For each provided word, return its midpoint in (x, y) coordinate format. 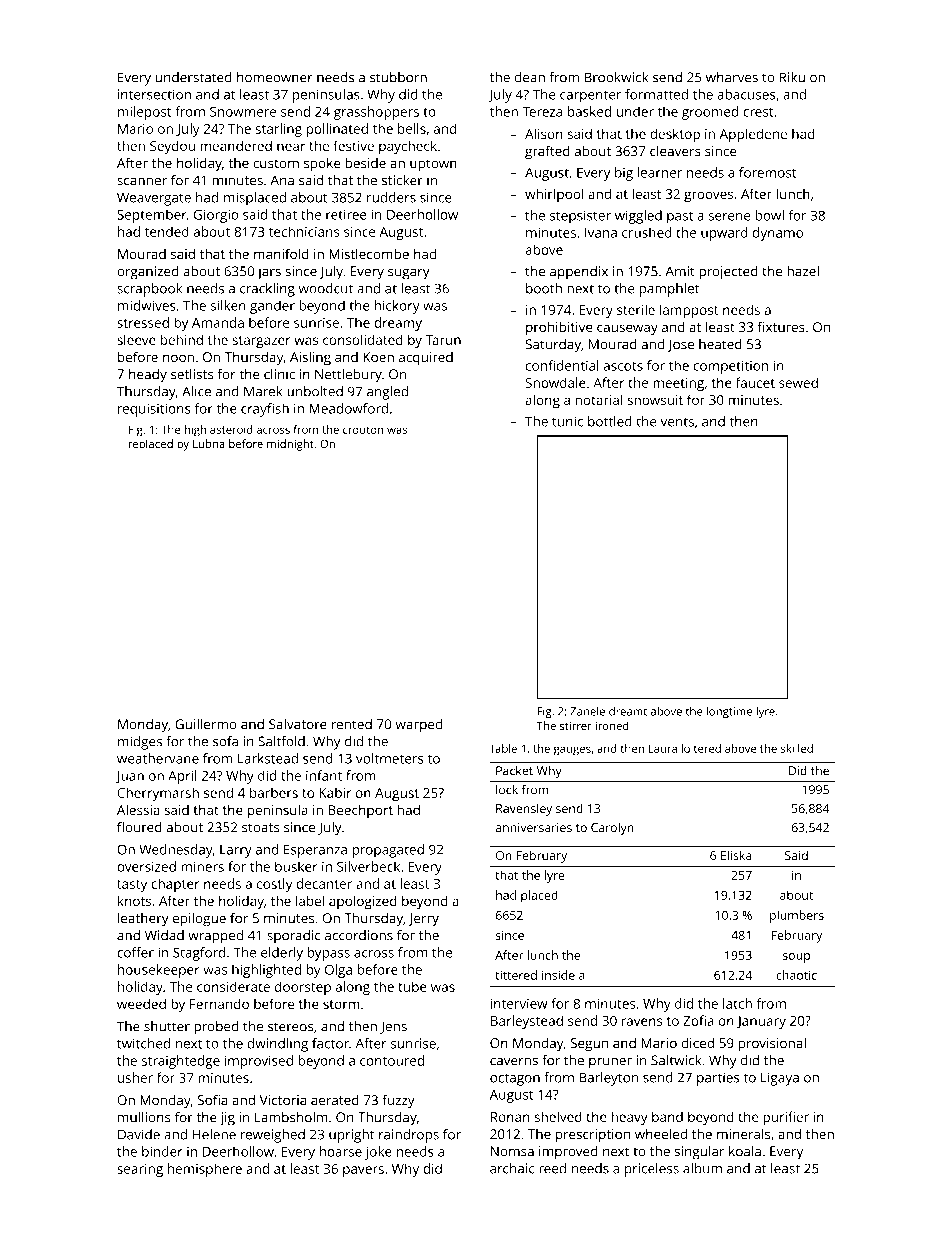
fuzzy (398, 1101)
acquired (426, 358)
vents (677, 422)
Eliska (736, 855)
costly (274, 885)
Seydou (172, 147)
